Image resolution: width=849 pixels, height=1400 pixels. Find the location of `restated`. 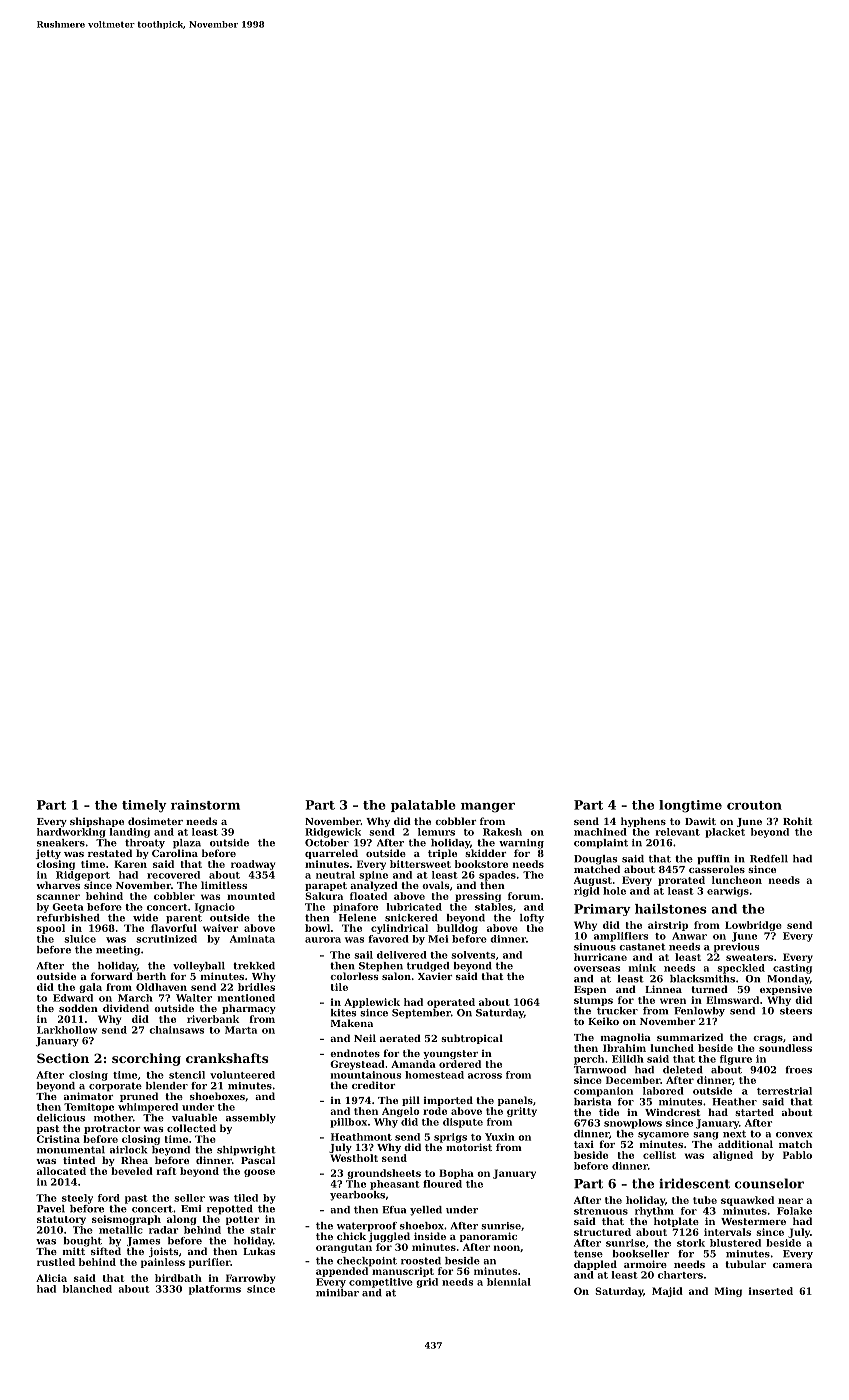

restated is located at coordinates (110, 853).
